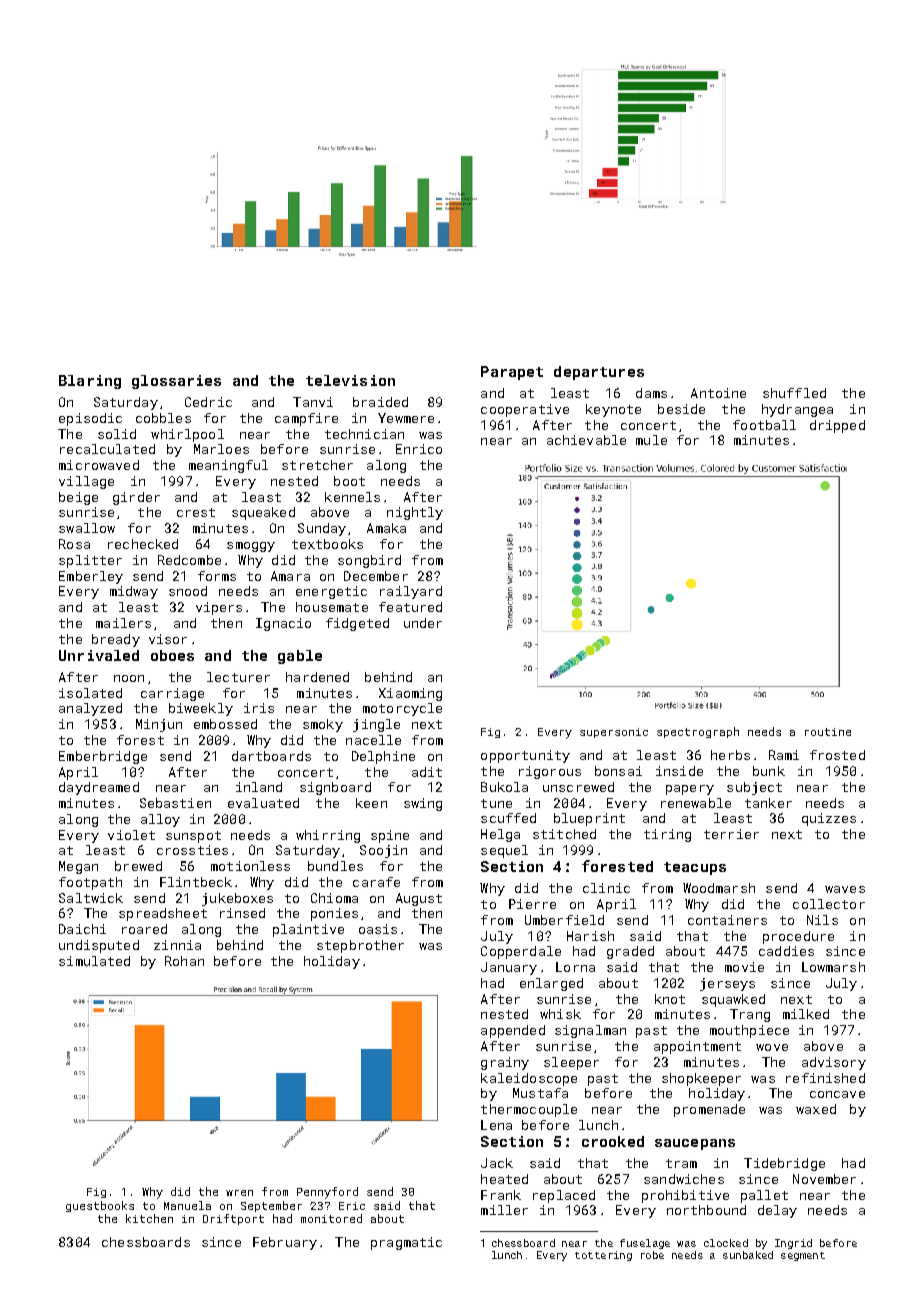  What do you see at coordinates (376, 725) in the screenshot?
I see `jingle` at bounding box center [376, 725].
